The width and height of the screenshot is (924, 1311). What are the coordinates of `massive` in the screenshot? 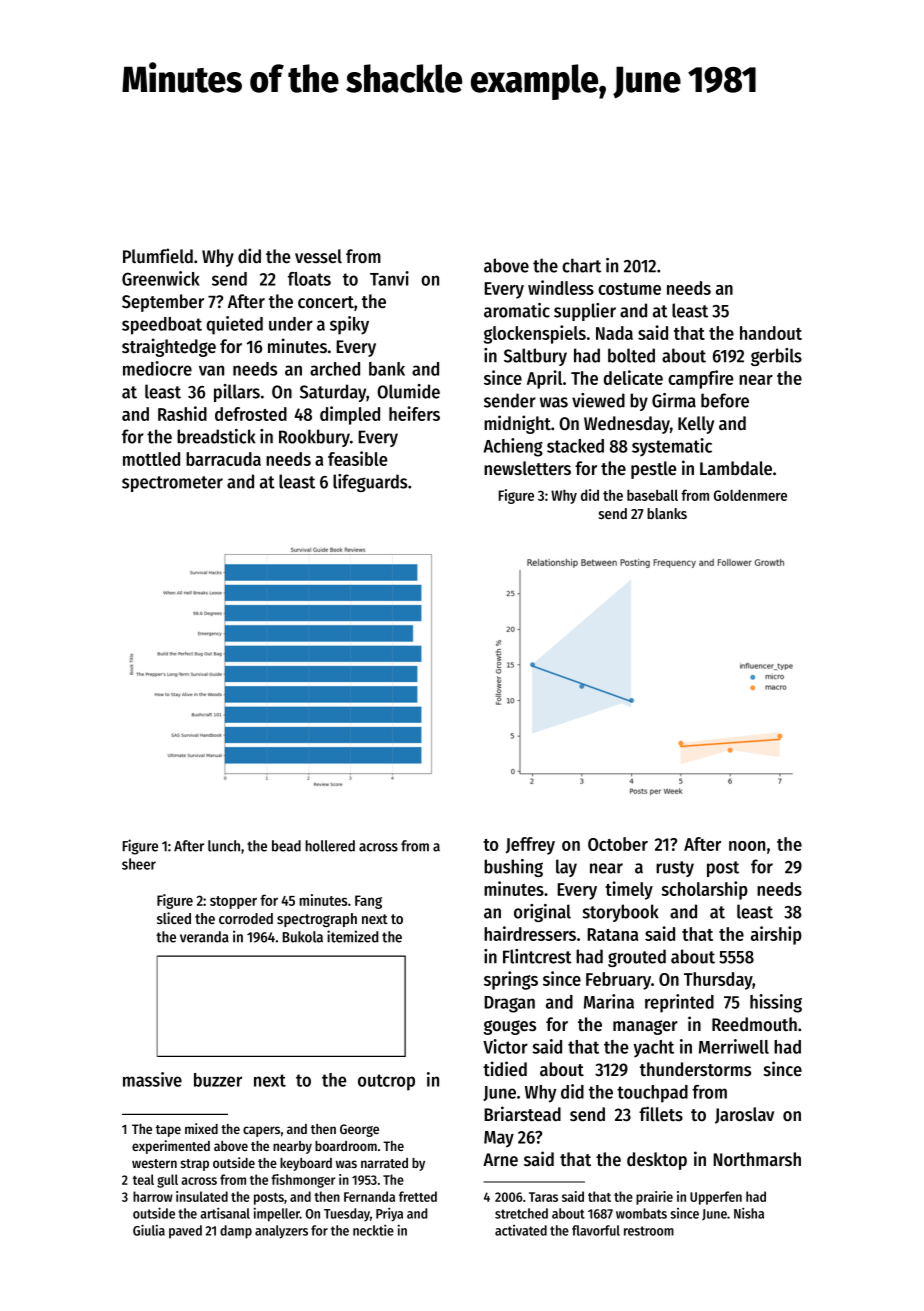 It's located at (152, 1079).
